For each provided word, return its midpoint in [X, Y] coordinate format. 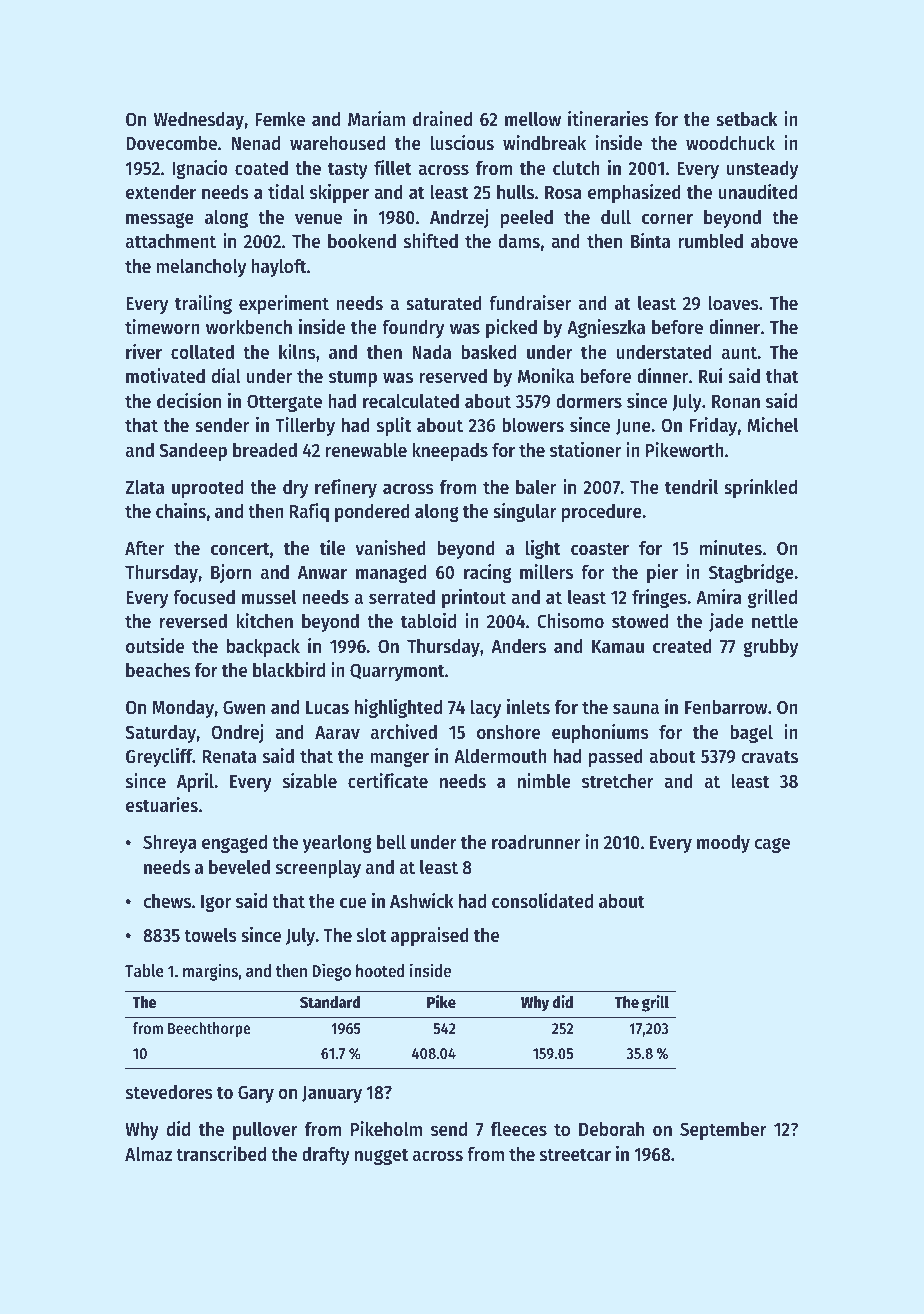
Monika [546, 376]
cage [772, 845]
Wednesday [199, 120]
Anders [518, 646]
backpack [263, 647]
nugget [381, 1156]
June [633, 427]
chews [167, 901]
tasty [348, 170]
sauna [636, 709]
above [774, 241]
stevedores [169, 1092]
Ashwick [422, 900]
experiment [284, 304]
